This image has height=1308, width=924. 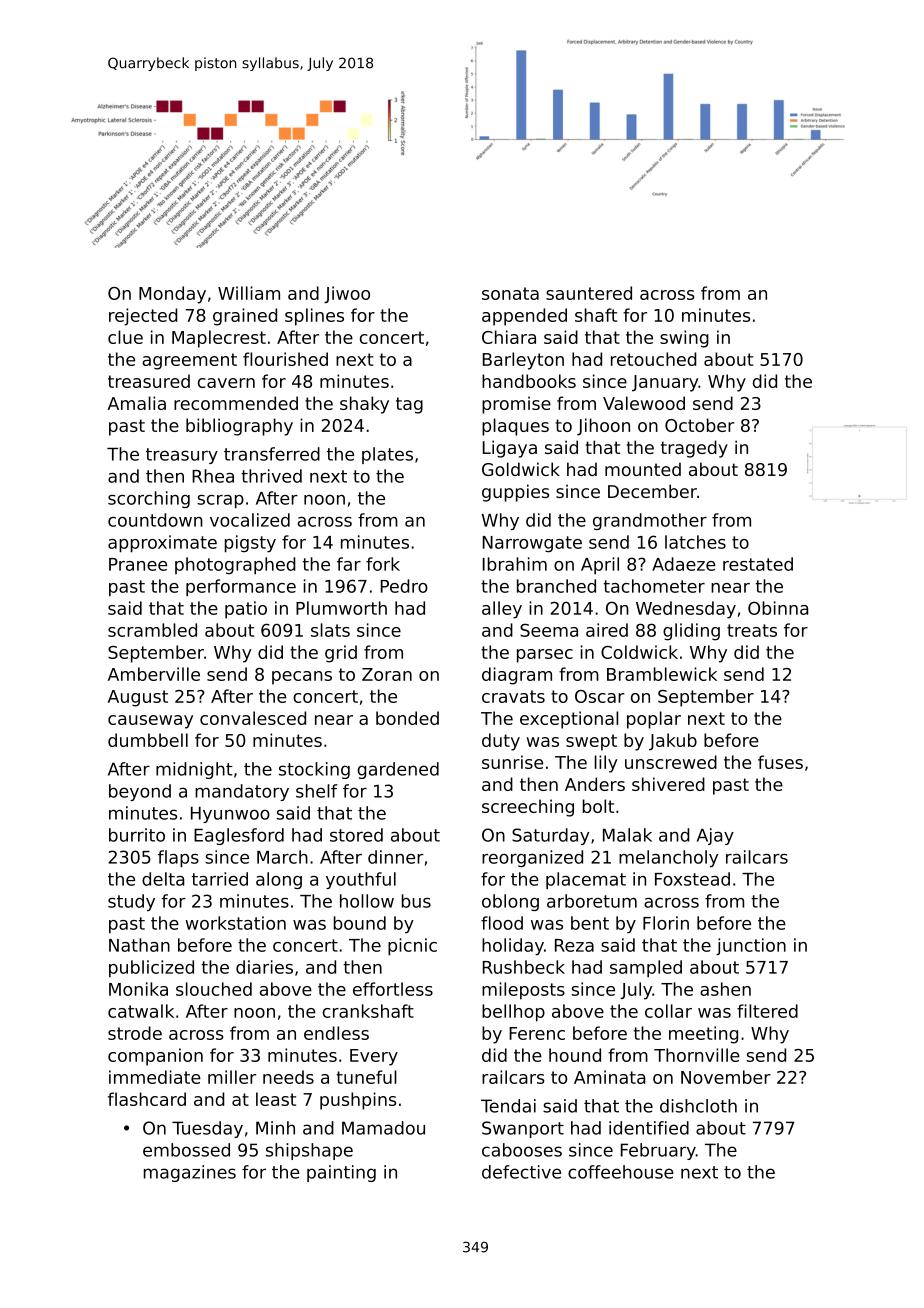 I want to click on tarried, so click(x=220, y=879).
